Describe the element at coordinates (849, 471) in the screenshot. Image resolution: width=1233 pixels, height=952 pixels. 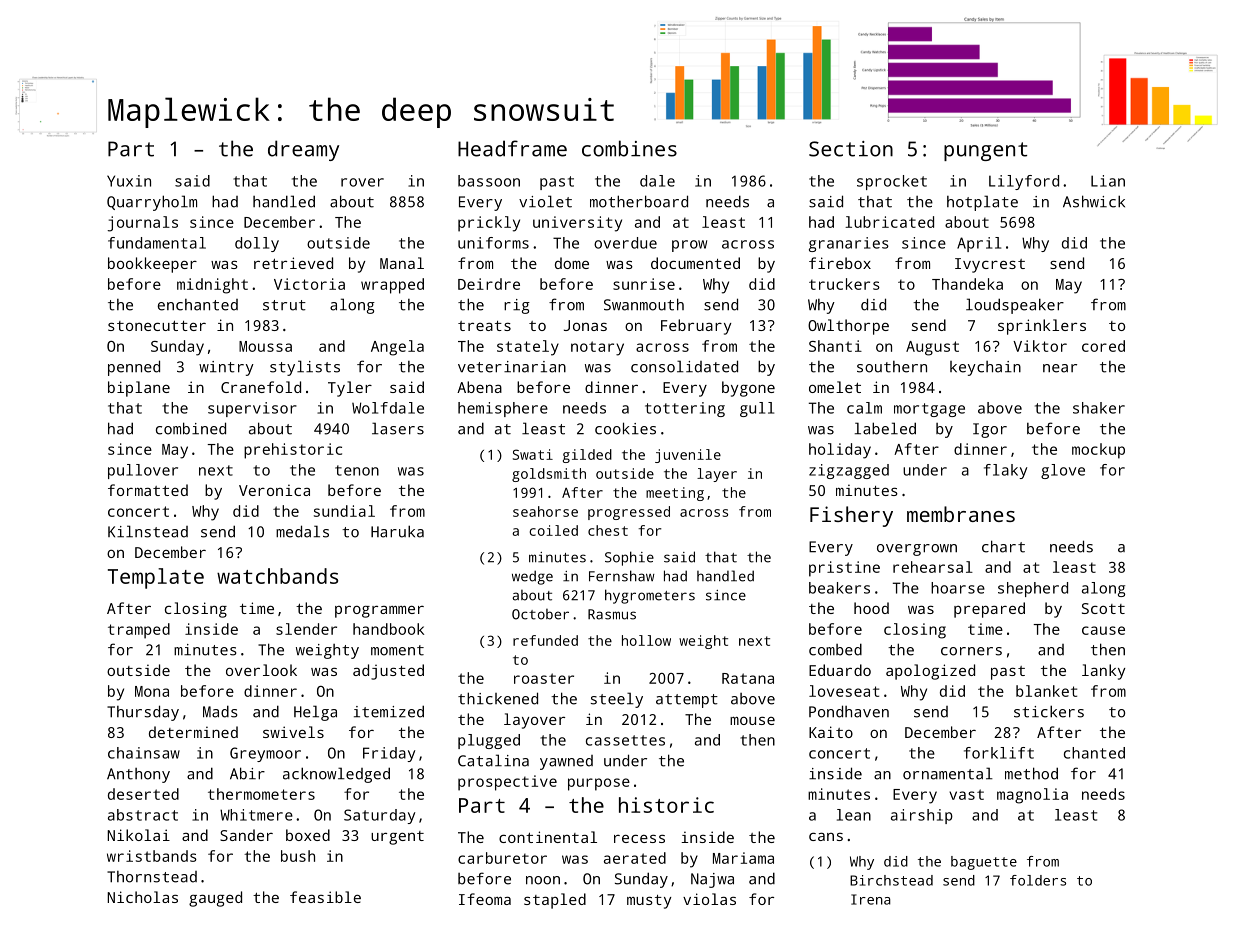
I see `zigzagged` at that location.
